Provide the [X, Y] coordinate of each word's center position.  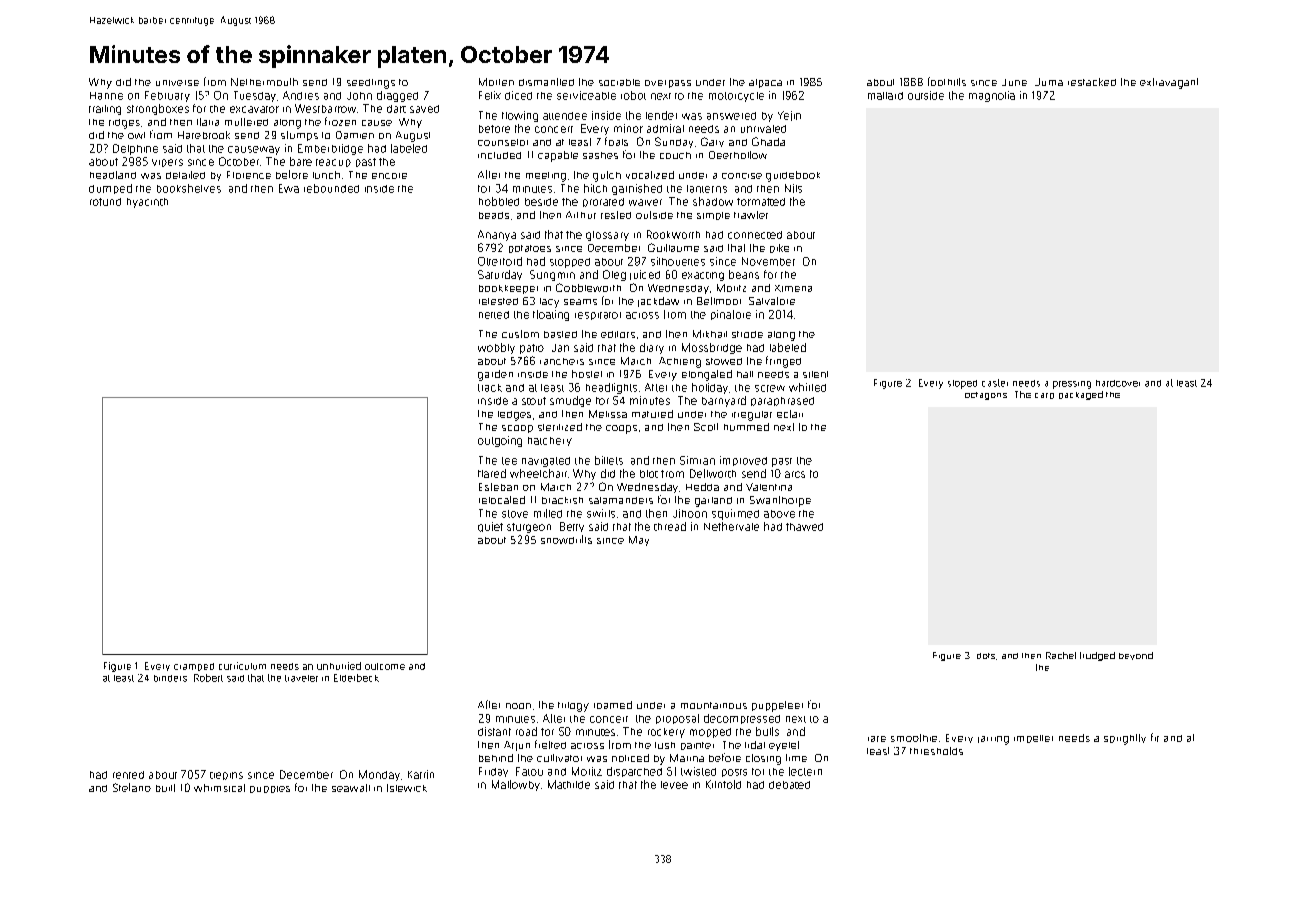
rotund [105, 202]
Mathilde [569, 784]
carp [1044, 396]
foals [616, 141]
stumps [299, 136]
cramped [194, 667]
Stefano [132, 787]
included [499, 155]
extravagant [1169, 83]
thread [670, 526]
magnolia [992, 96]
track [490, 388]
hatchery [550, 441]
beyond [1136, 656]
